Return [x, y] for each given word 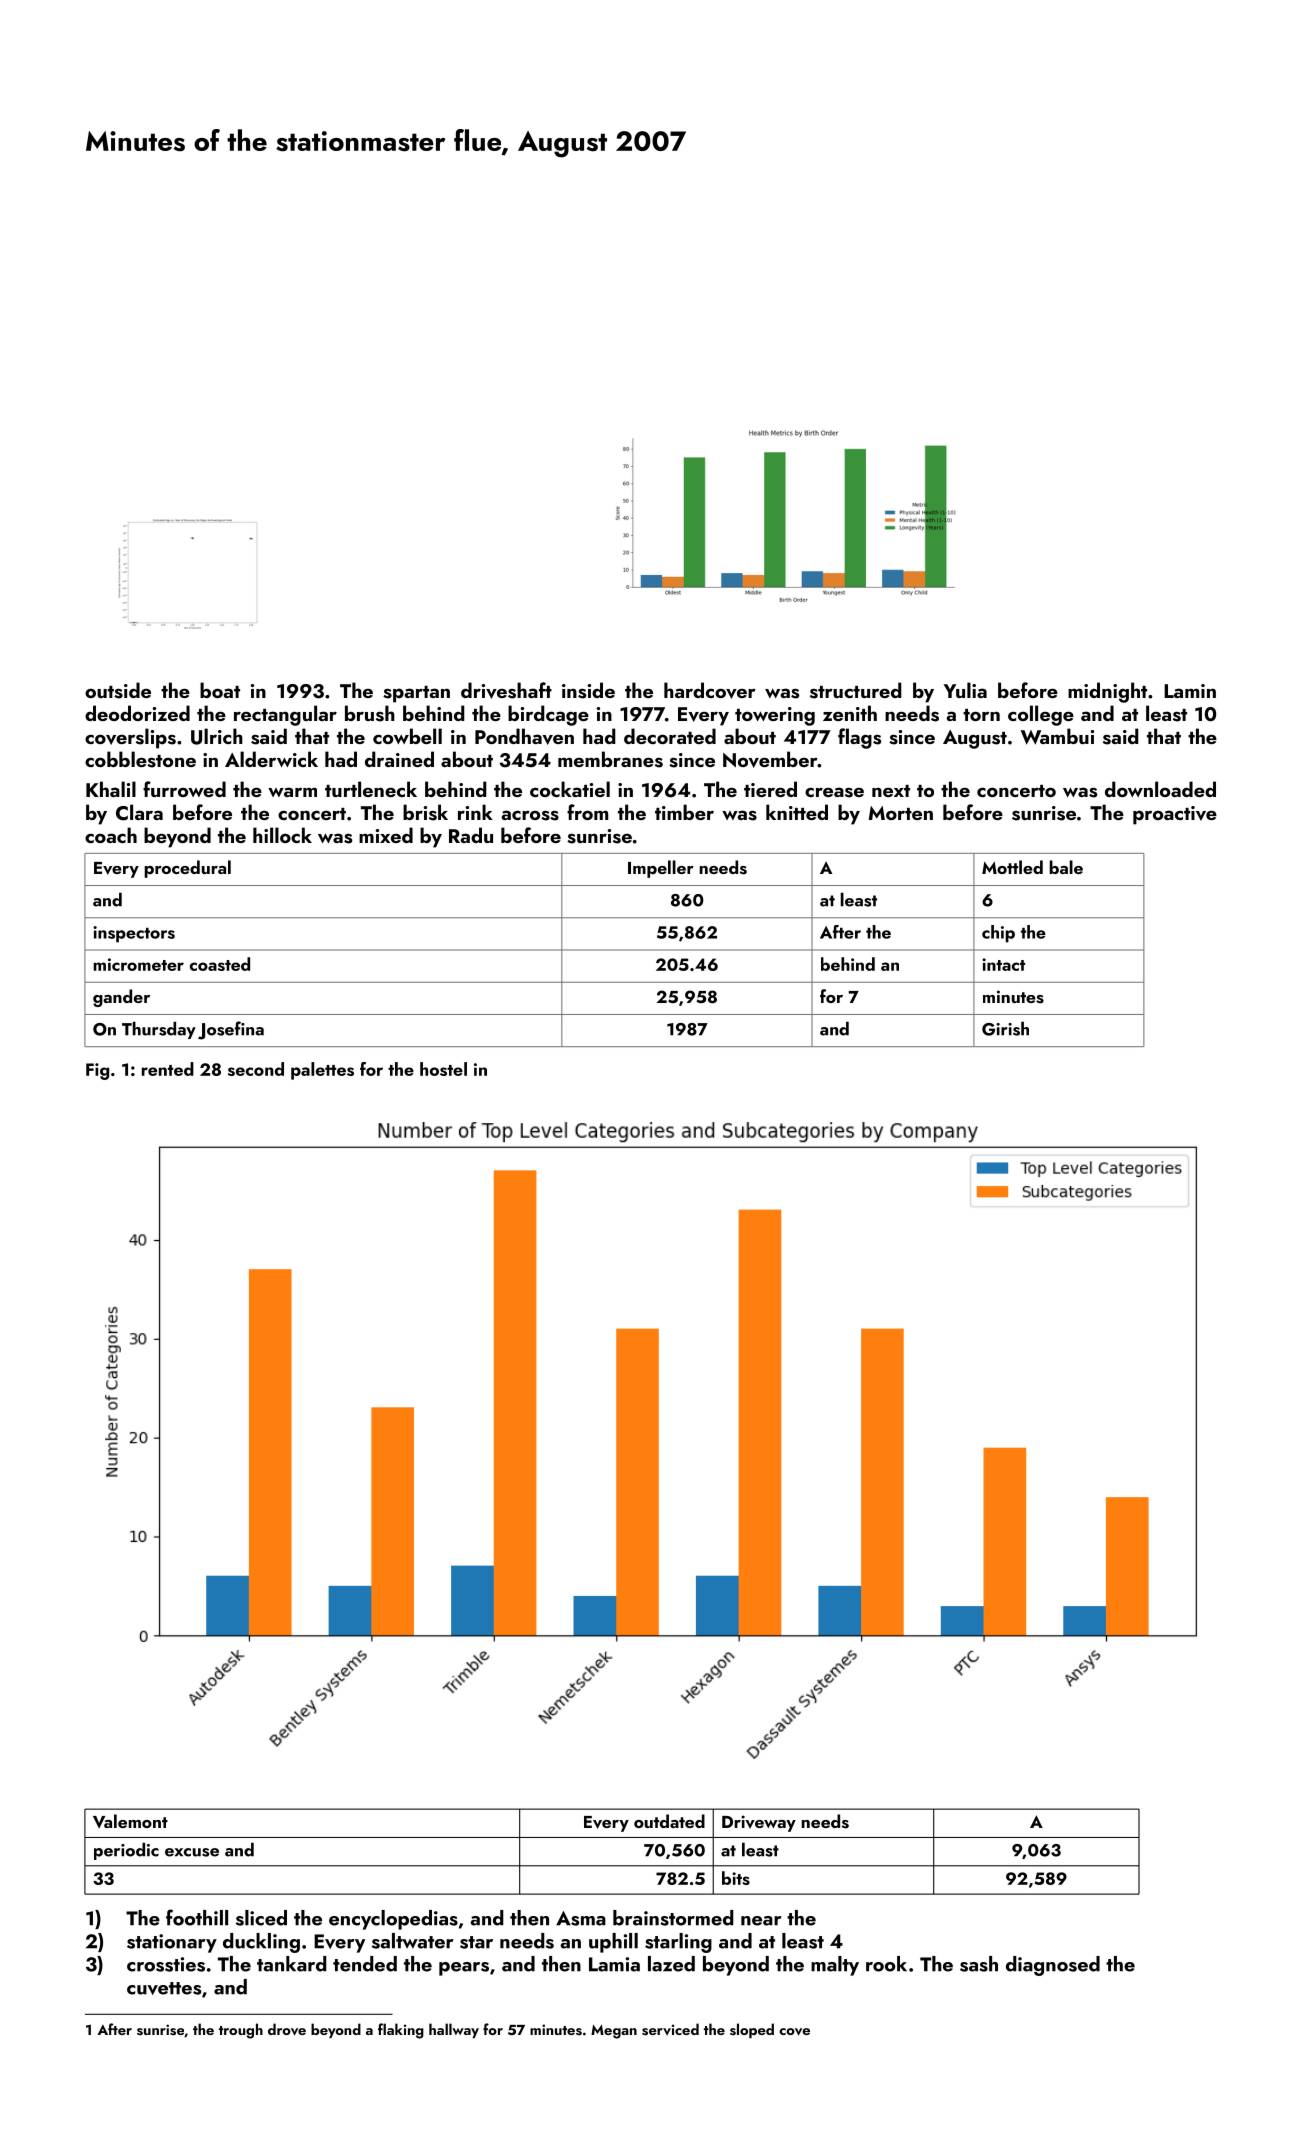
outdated [669, 1821]
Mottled [1012, 867]
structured [856, 690]
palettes [322, 1071]
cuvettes [164, 1988]
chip [998, 934]
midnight [1107, 692]
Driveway [759, 1823]
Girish [1005, 1028]
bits [736, 1878]
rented [168, 1069]
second [256, 1069]
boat [220, 690]
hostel [443, 1069]
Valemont [130, 1821]
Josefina [231, 1030]
